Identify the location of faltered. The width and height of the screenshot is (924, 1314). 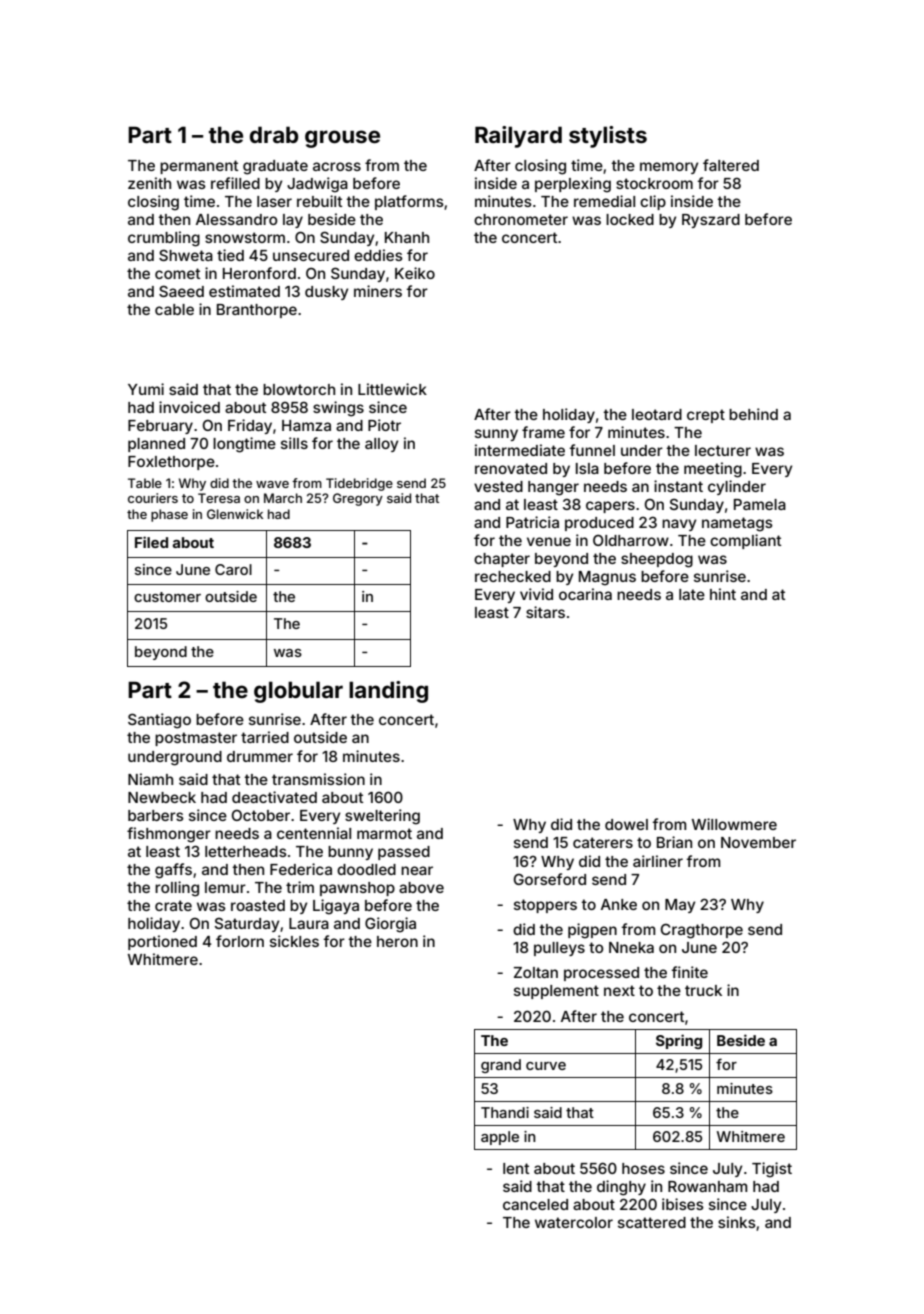
(731, 165).
